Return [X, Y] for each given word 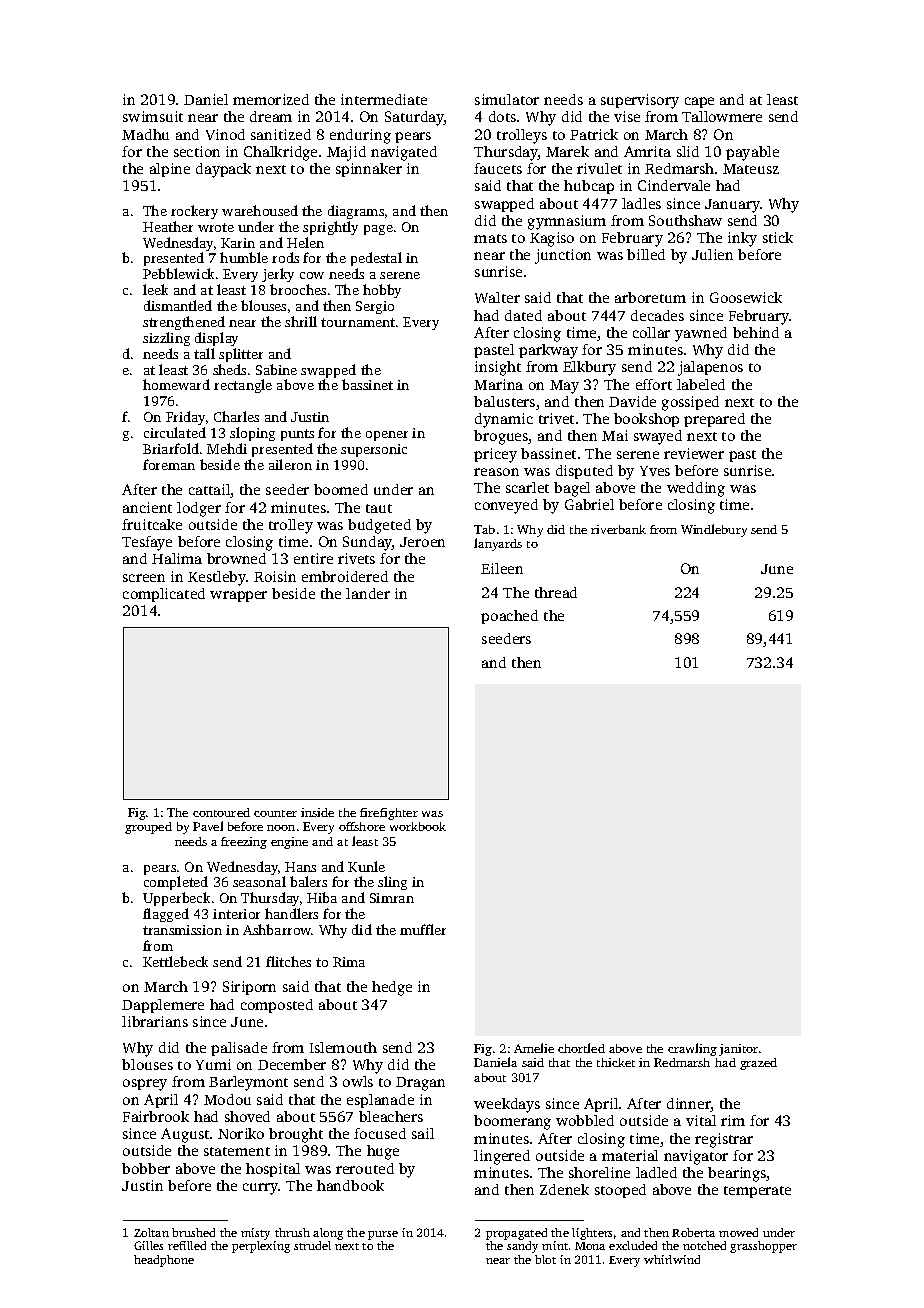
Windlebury [714, 530]
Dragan [420, 1084]
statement [237, 1151]
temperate [757, 1192]
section [197, 151]
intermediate [384, 99]
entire [313, 558]
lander [368, 593]
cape [699, 102]
